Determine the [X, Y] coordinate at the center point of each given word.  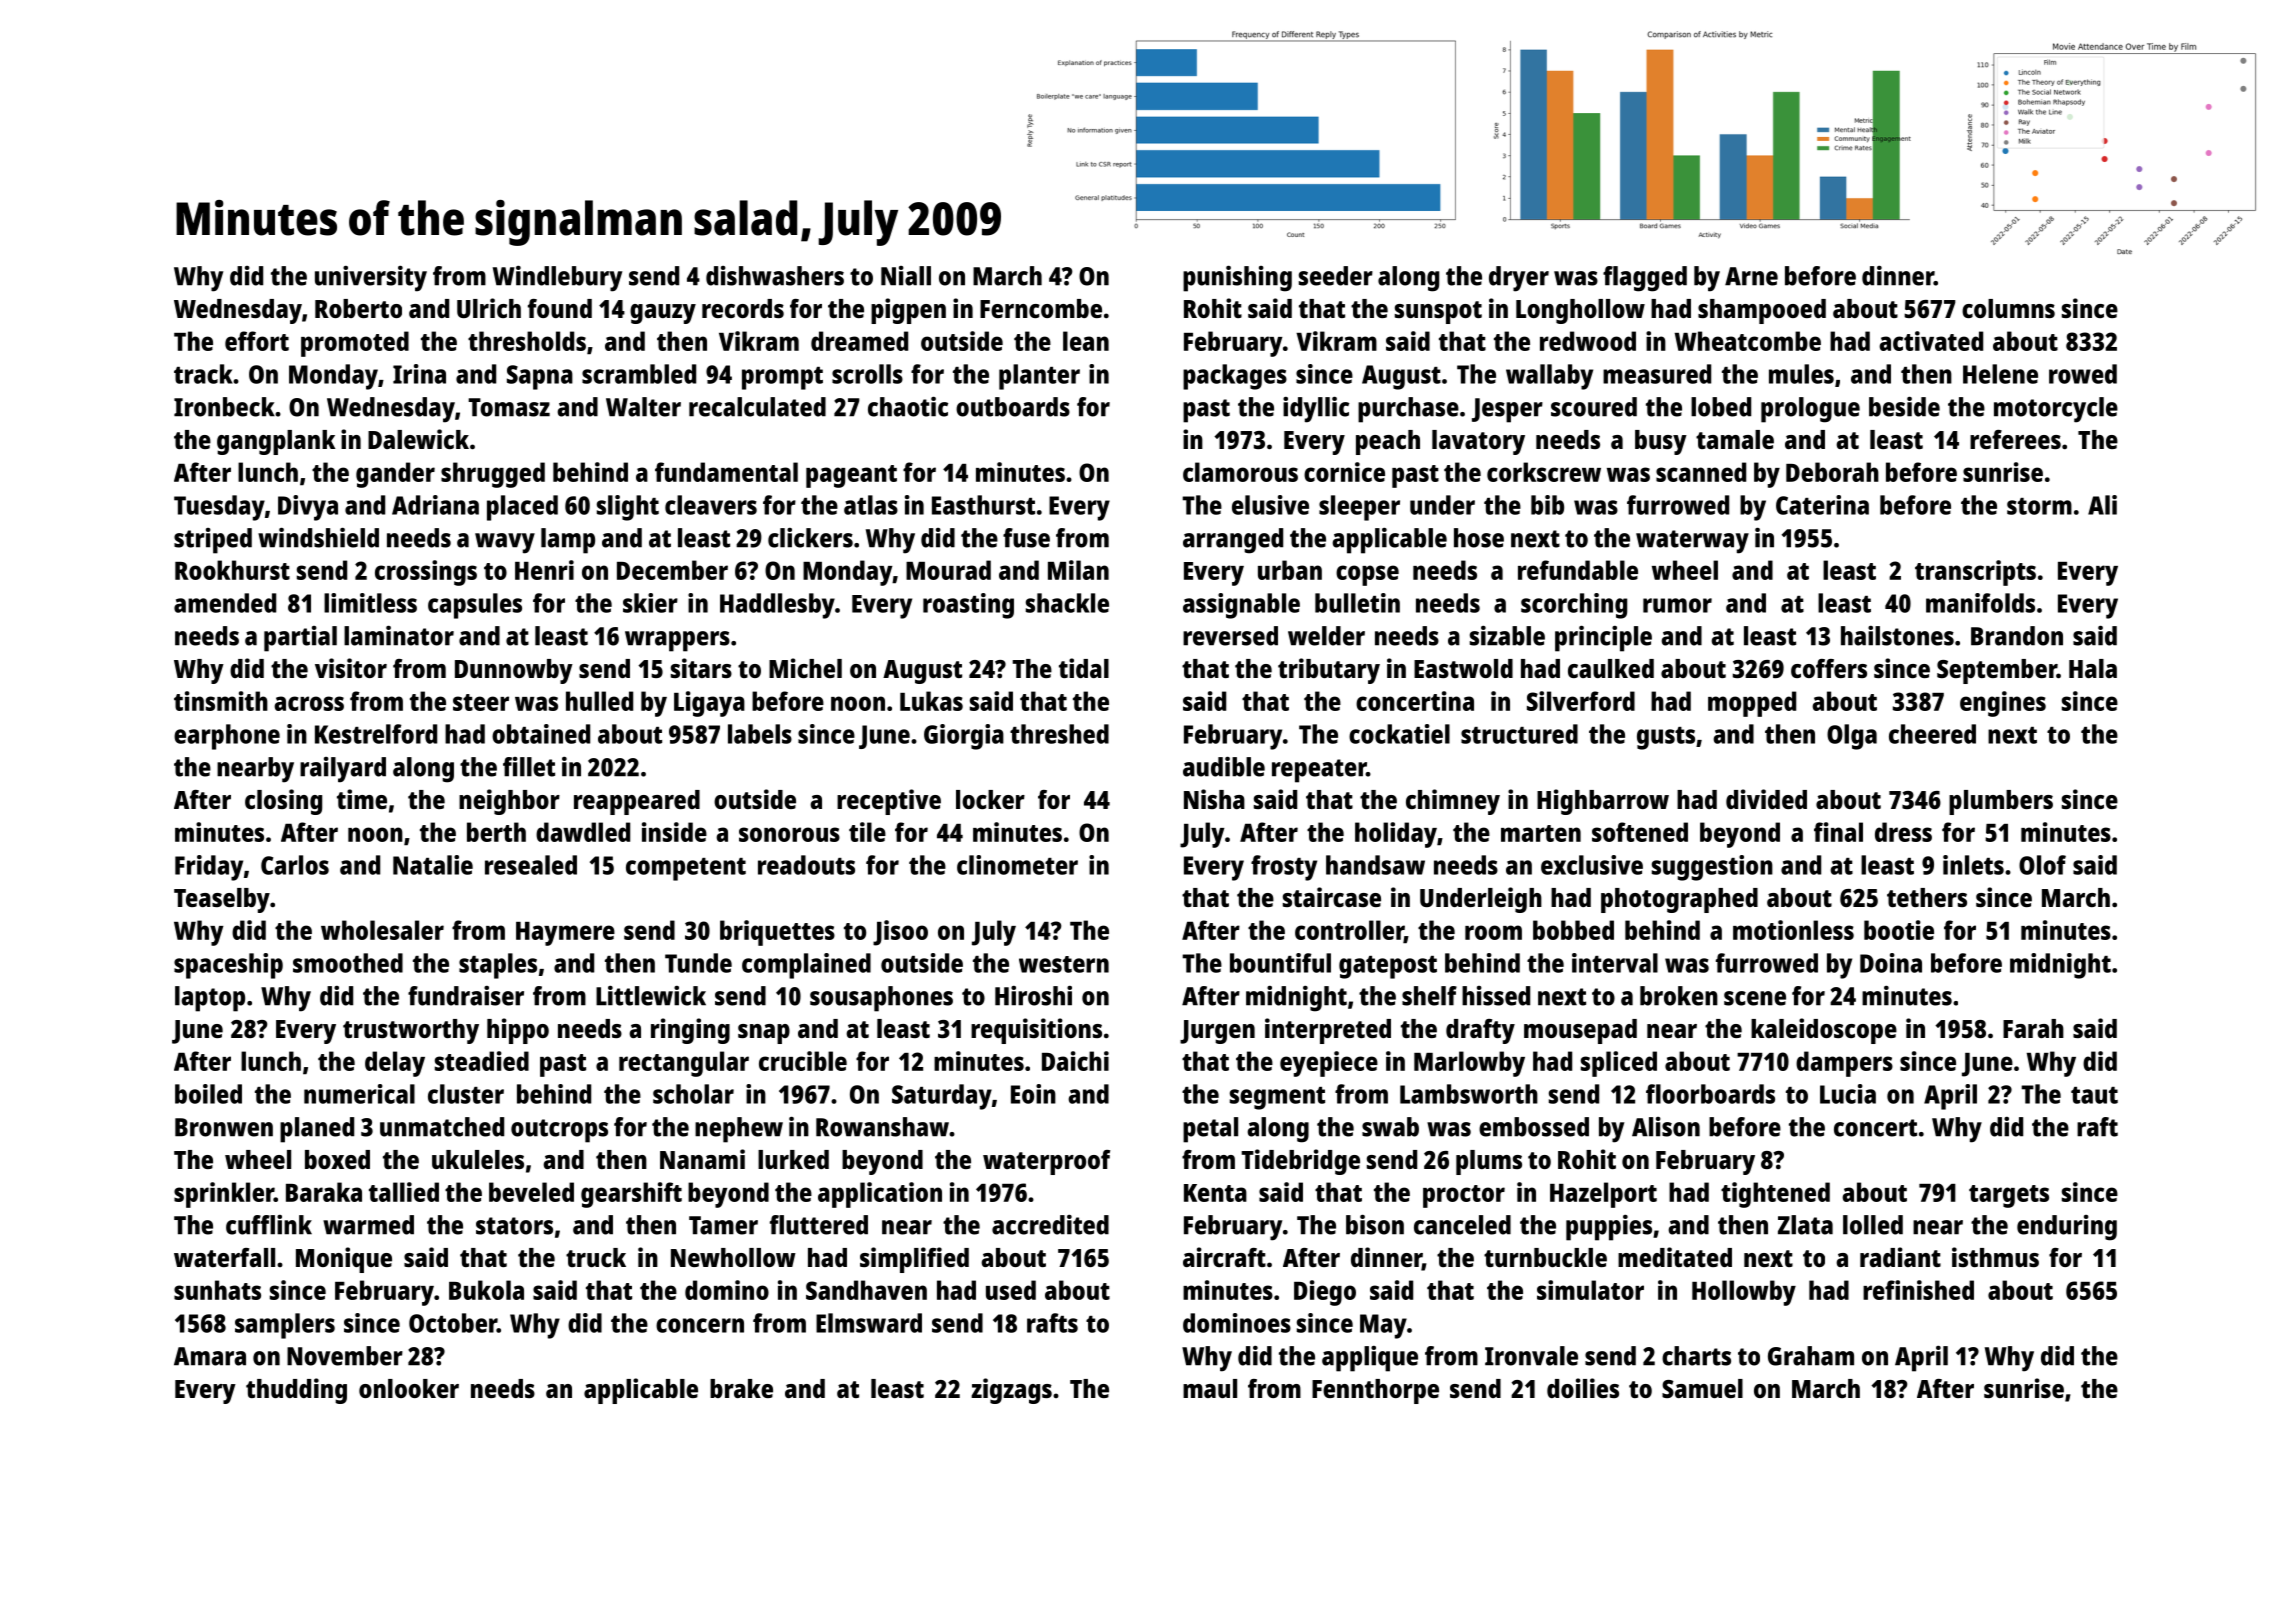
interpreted [1328, 1031]
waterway [1692, 542]
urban [1290, 570]
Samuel [1702, 1388]
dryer [1519, 279]
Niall [906, 276]
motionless [1793, 930]
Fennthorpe [1375, 1391]
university [371, 279]
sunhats [217, 1290]
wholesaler [382, 930]
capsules [475, 606]
